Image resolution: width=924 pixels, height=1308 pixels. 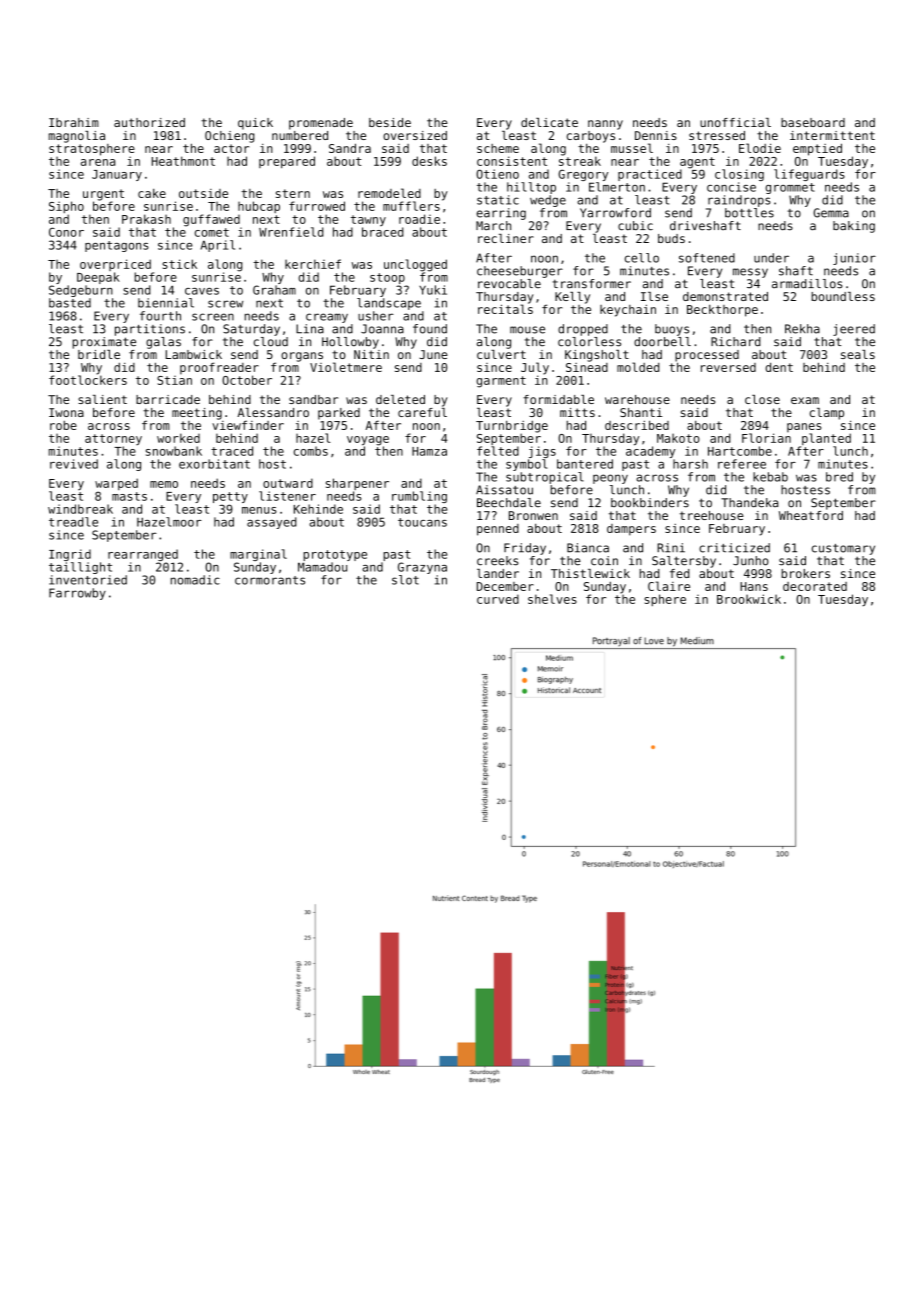 I want to click on baseboard, so click(x=813, y=122).
